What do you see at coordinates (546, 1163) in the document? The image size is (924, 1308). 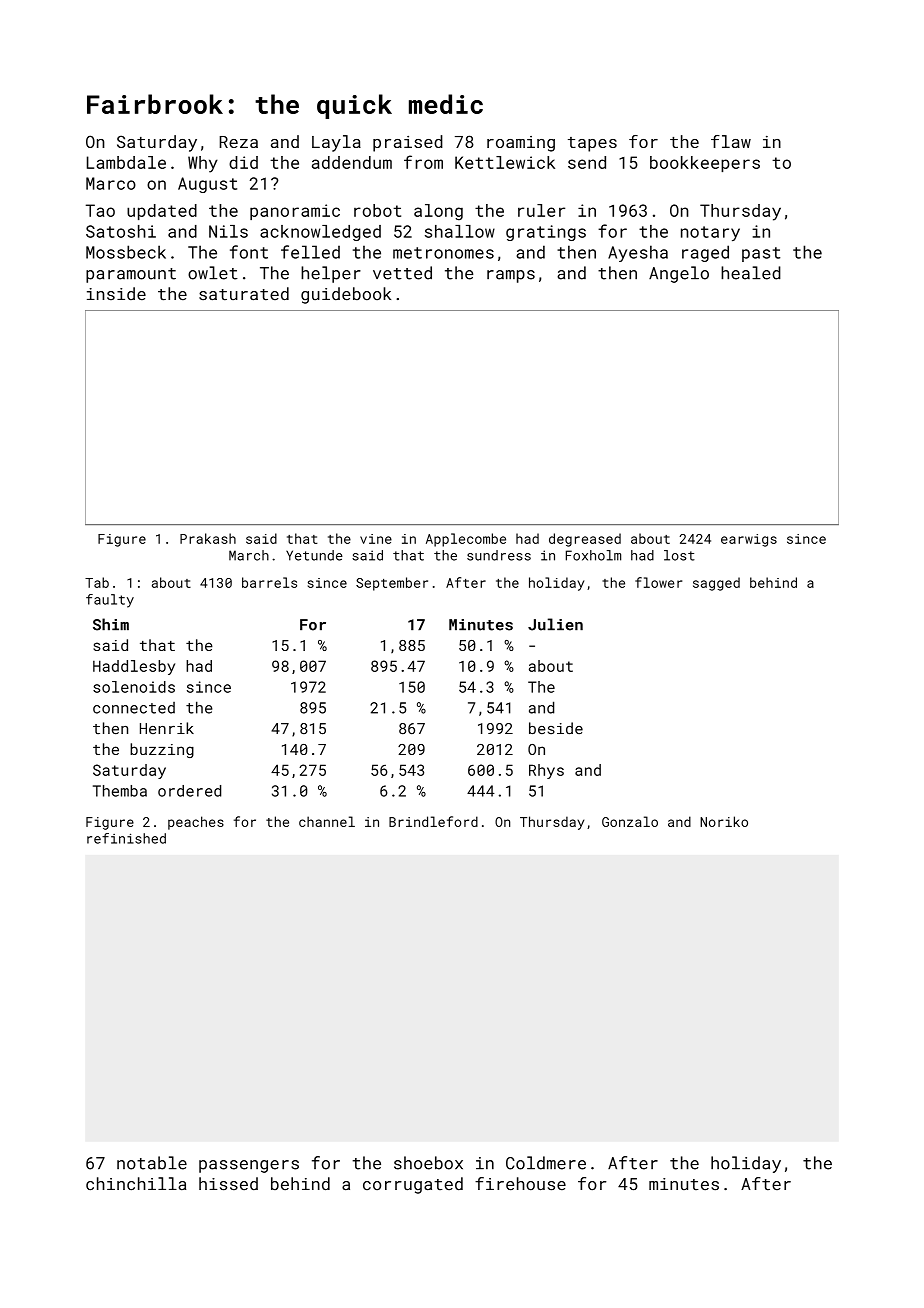 I see `Coldmere` at bounding box center [546, 1163].
